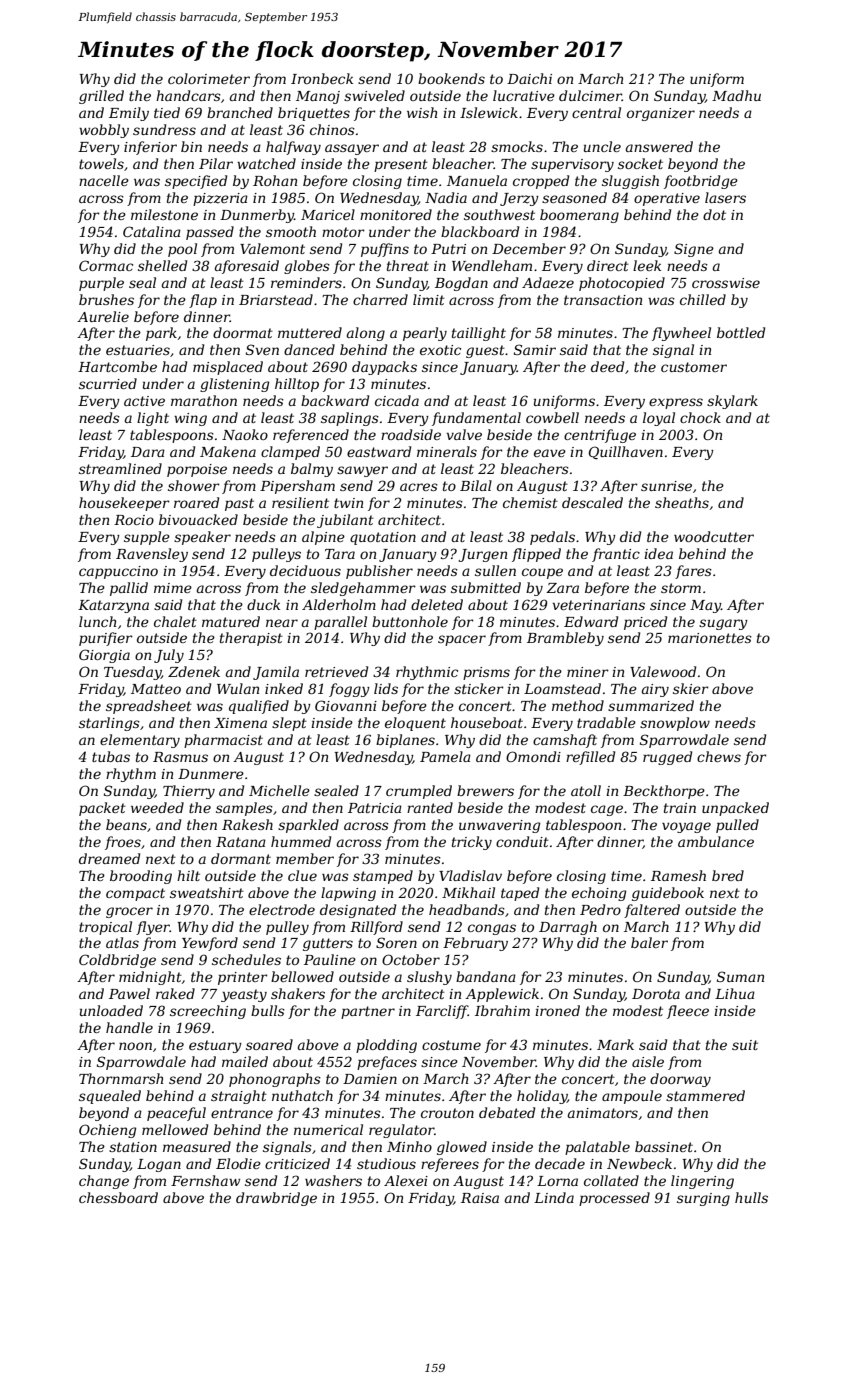  What do you see at coordinates (102, 809) in the page?
I see `packet` at bounding box center [102, 809].
